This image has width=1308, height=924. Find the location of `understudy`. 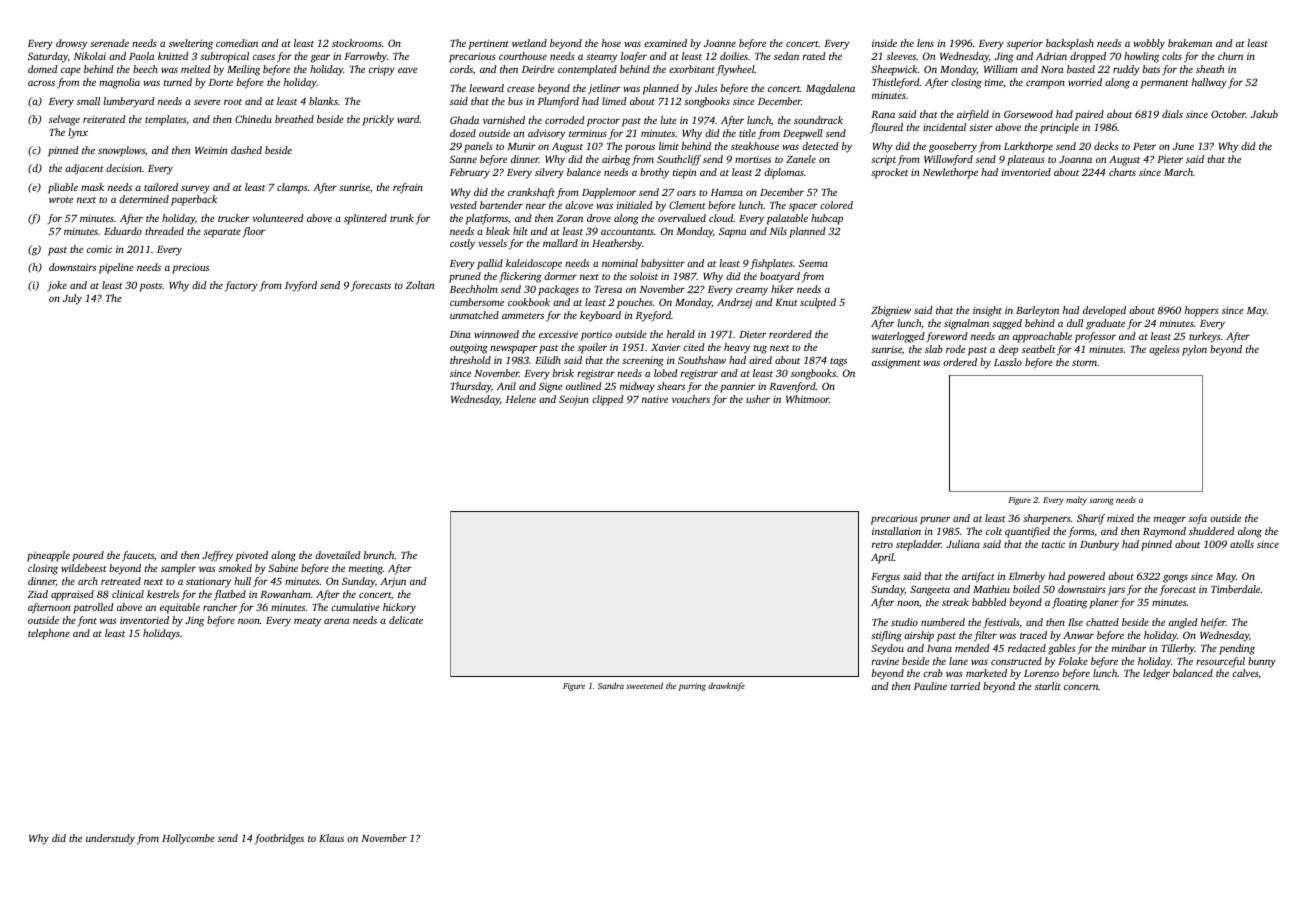

understudy is located at coordinates (110, 839).
